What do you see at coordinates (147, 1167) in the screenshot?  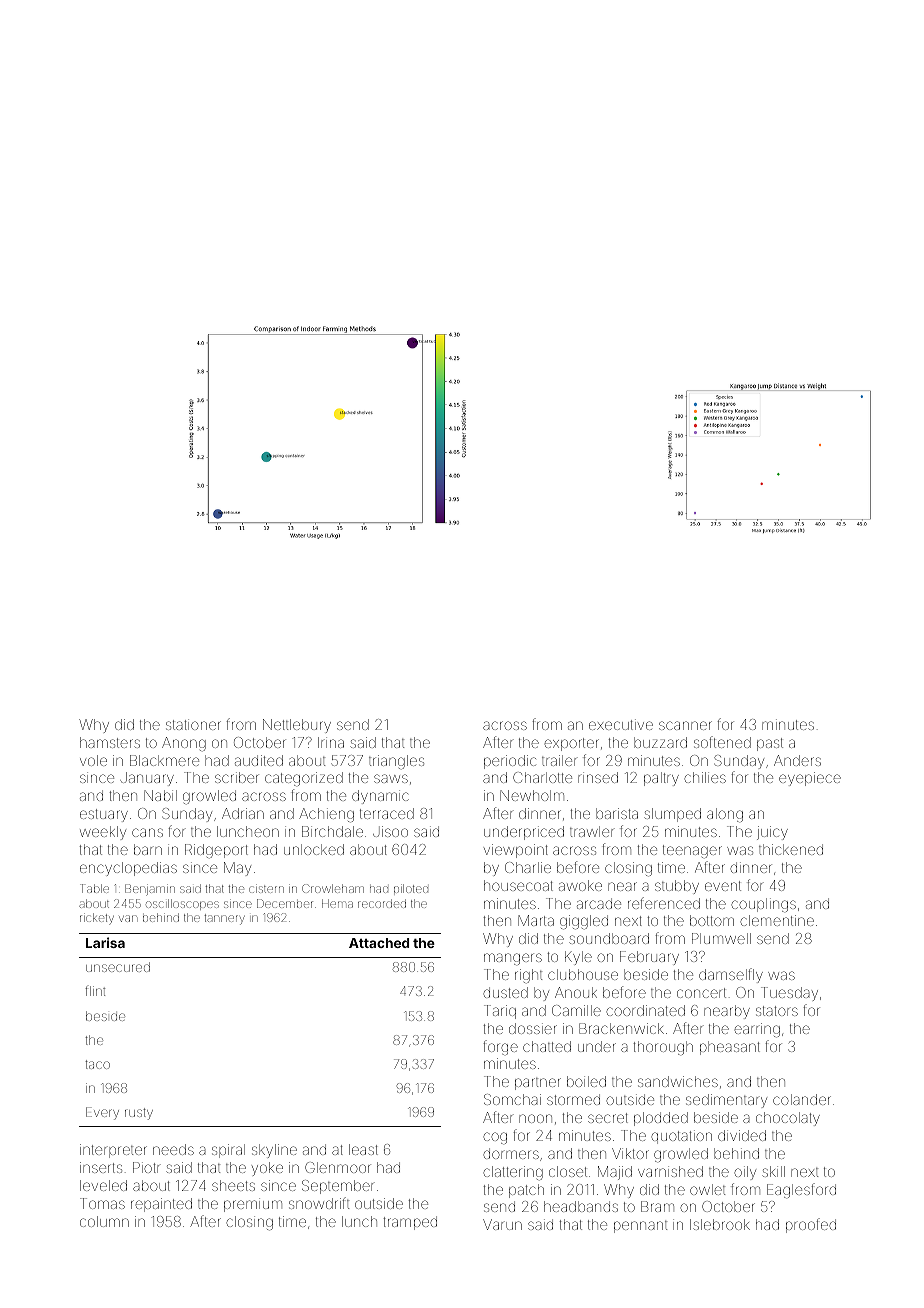 I see `Piotr` at bounding box center [147, 1167].
